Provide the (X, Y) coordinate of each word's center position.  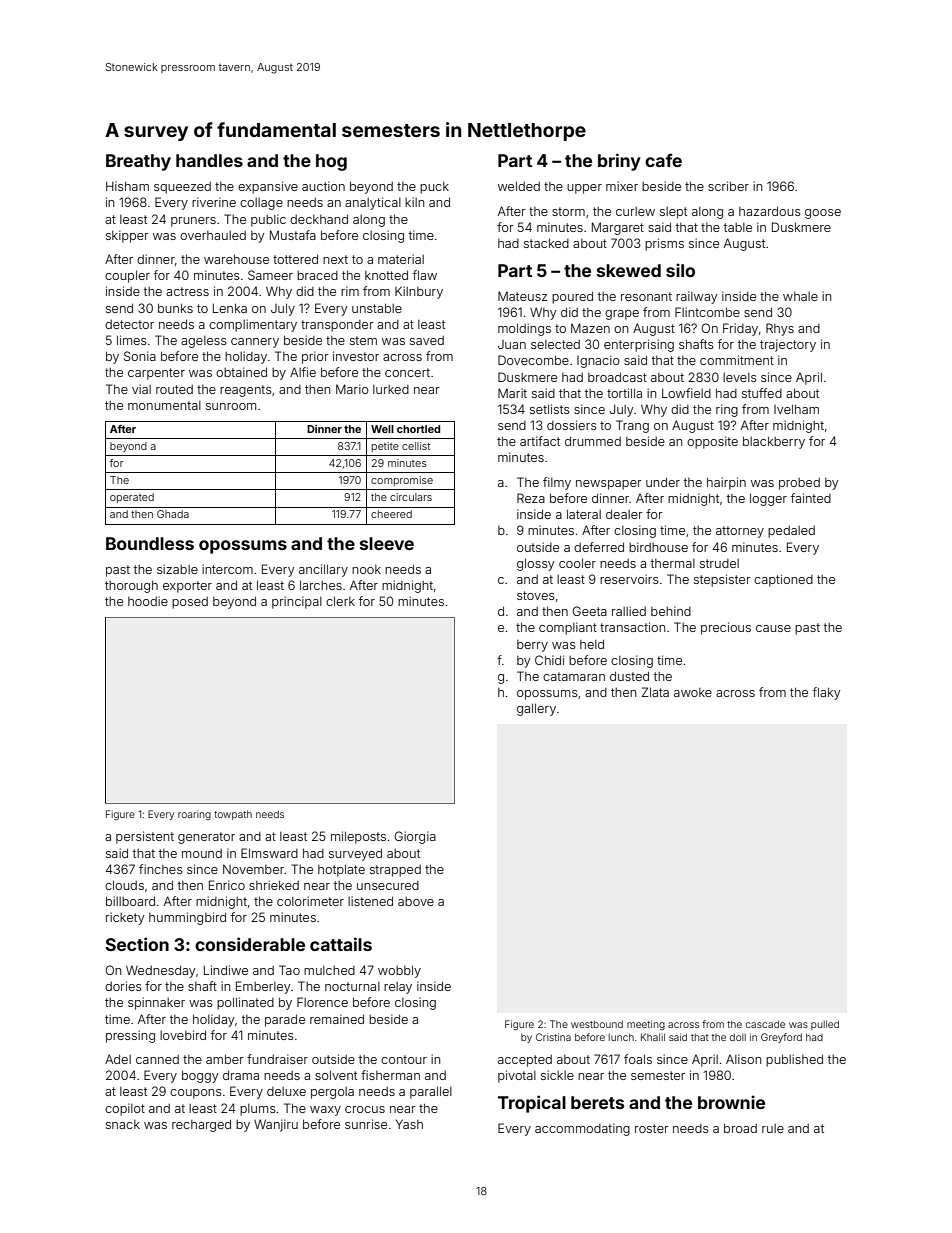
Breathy (138, 162)
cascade (765, 1024)
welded (519, 186)
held (592, 644)
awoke (693, 692)
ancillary (323, 570)
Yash (409, 1124)
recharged (201, 1125)
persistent (145, 837)
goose (823, 214)
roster (652, 1128)
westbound (597, 1024)
